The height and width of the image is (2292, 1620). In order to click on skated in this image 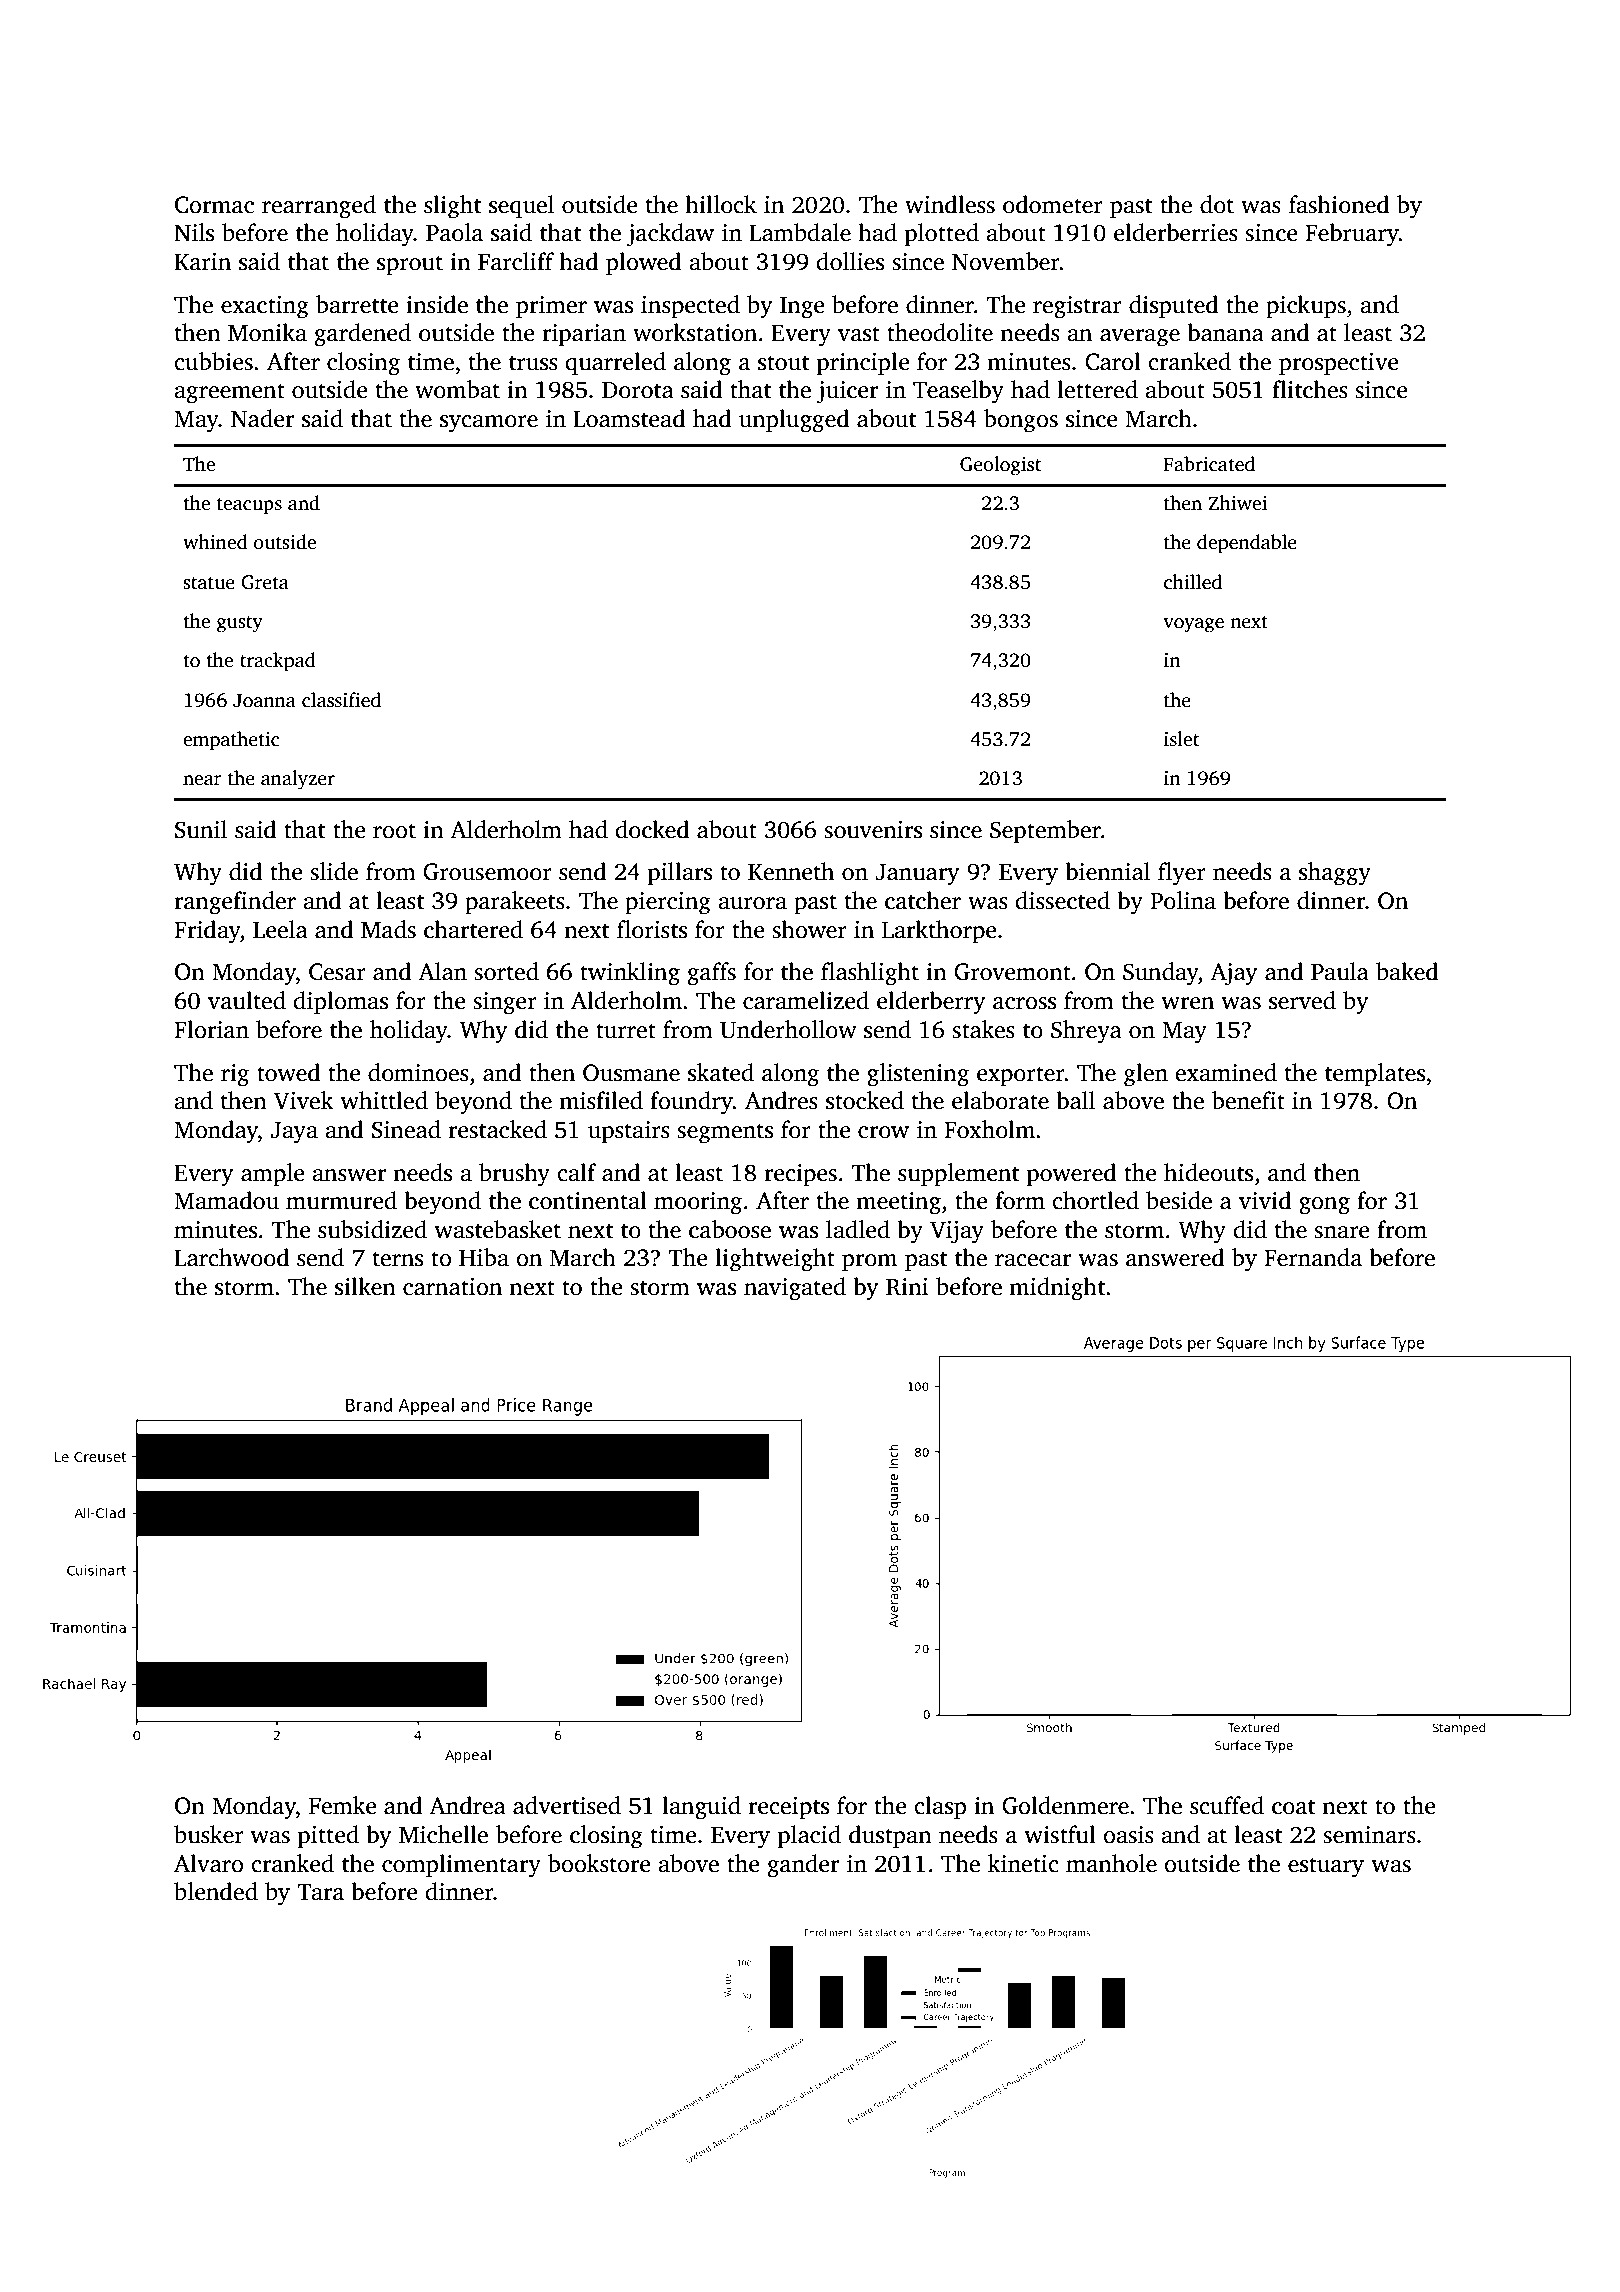, I will do `click(721, 1072)`.
